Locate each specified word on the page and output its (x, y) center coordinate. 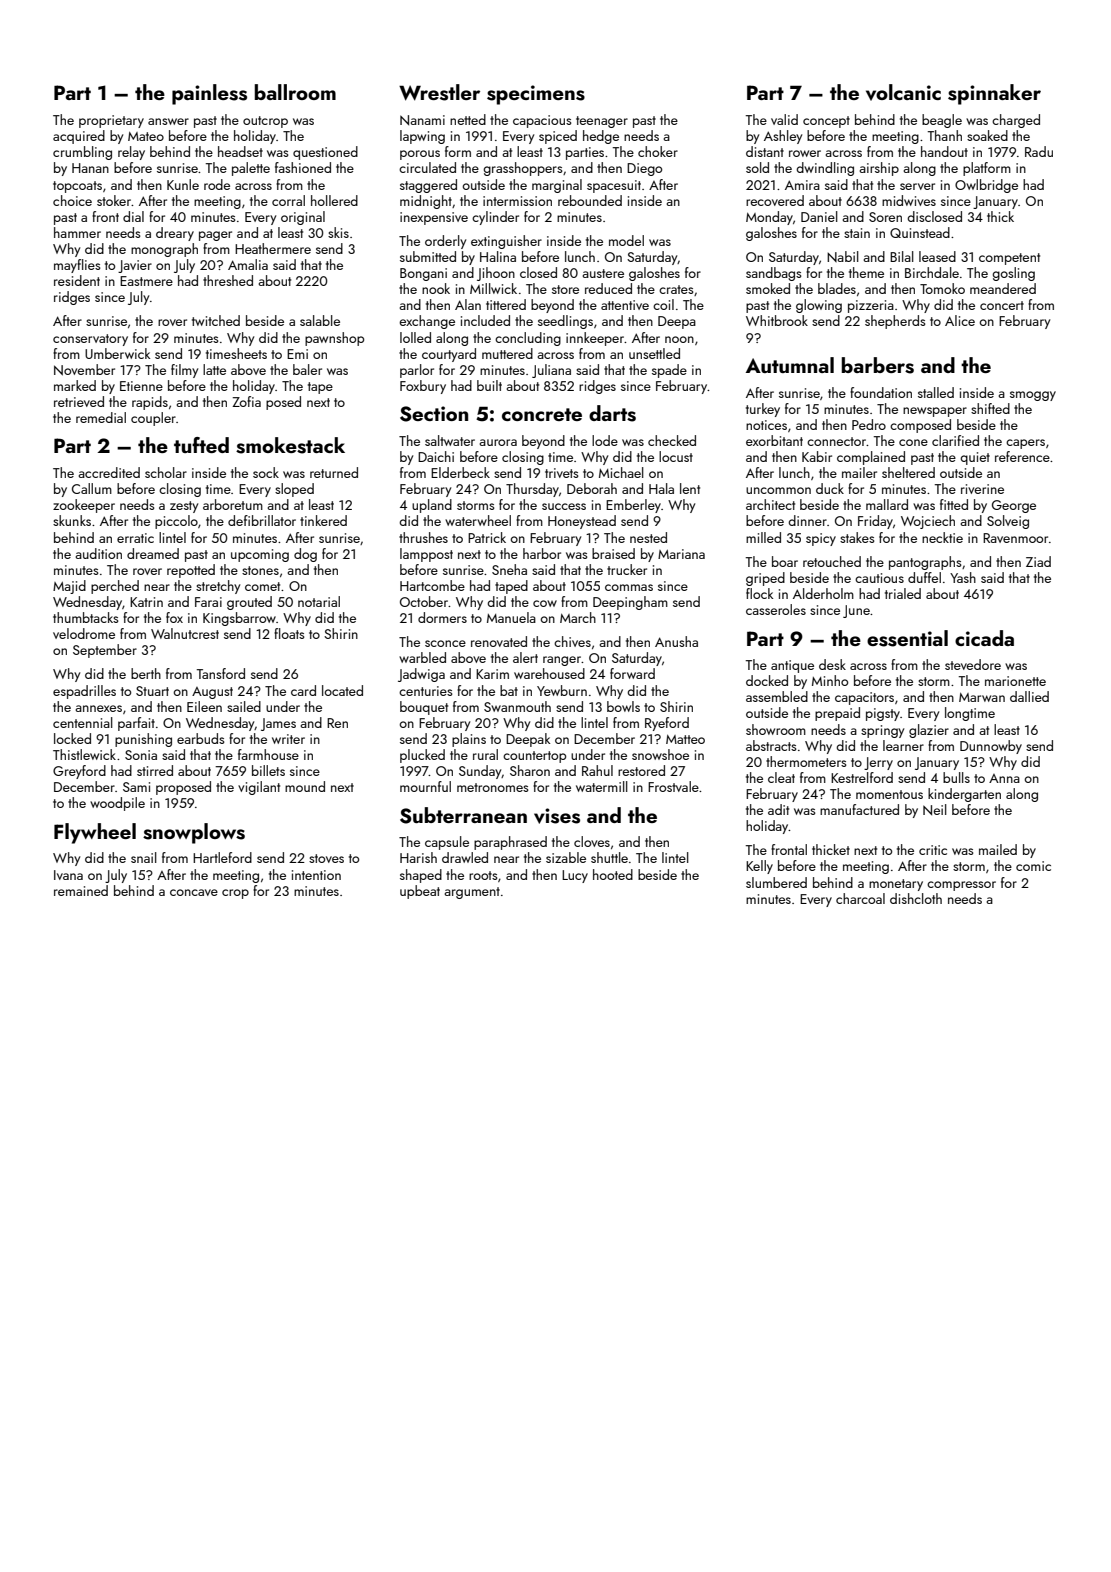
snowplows (194, 833)
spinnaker (994, 94)
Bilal (902, 256)
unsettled (654, 353)
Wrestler (439, 92)
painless (209, 94)
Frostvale (673, 786)
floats (289, 633)
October (424, 601)
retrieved (79, 401)
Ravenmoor (1015, 538)
